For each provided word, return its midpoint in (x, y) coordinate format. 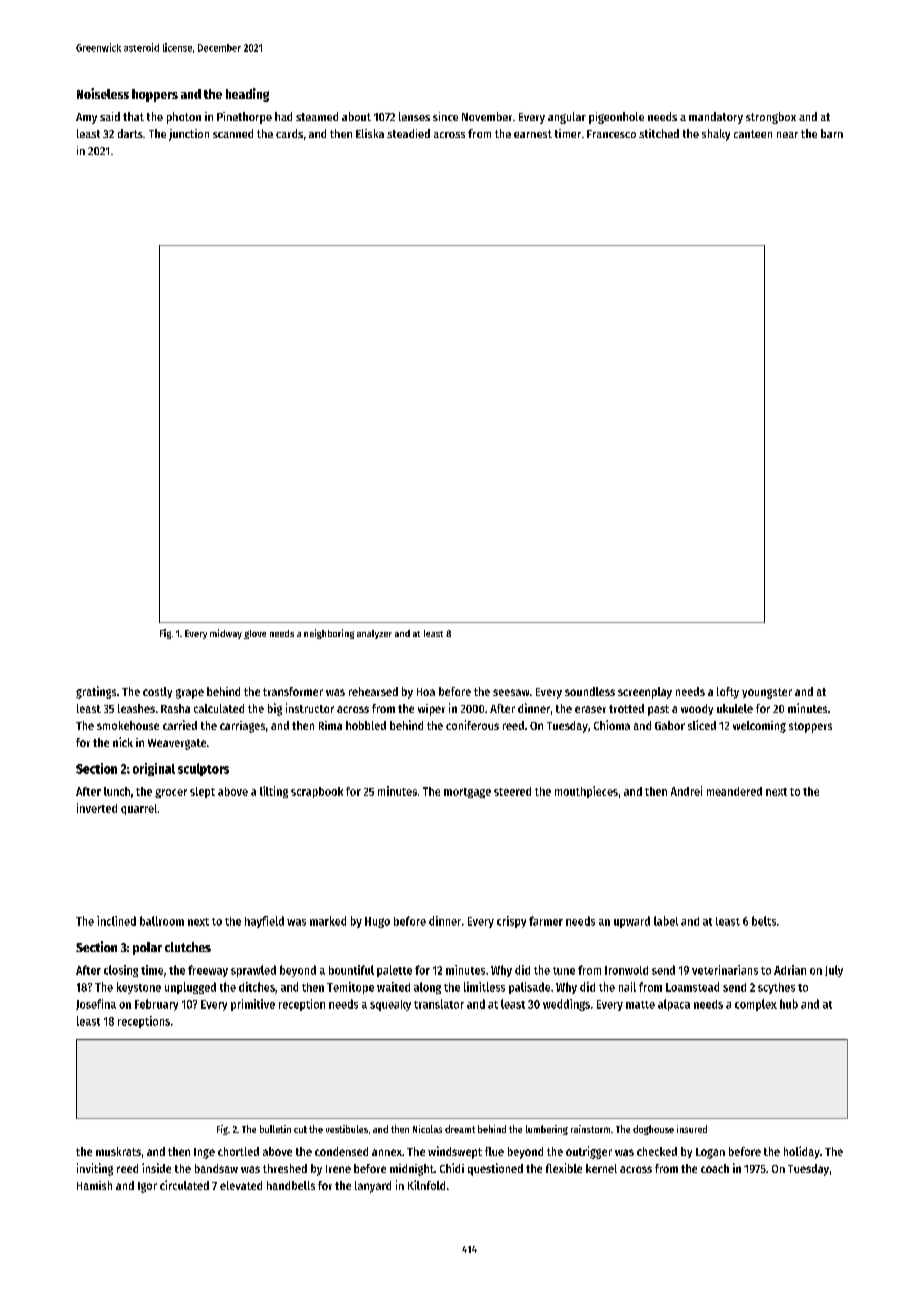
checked (657, 1151)
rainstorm (590, 1129)
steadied (408, 133)
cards (289, 133)
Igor (147, 1187)
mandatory (716, 118)
